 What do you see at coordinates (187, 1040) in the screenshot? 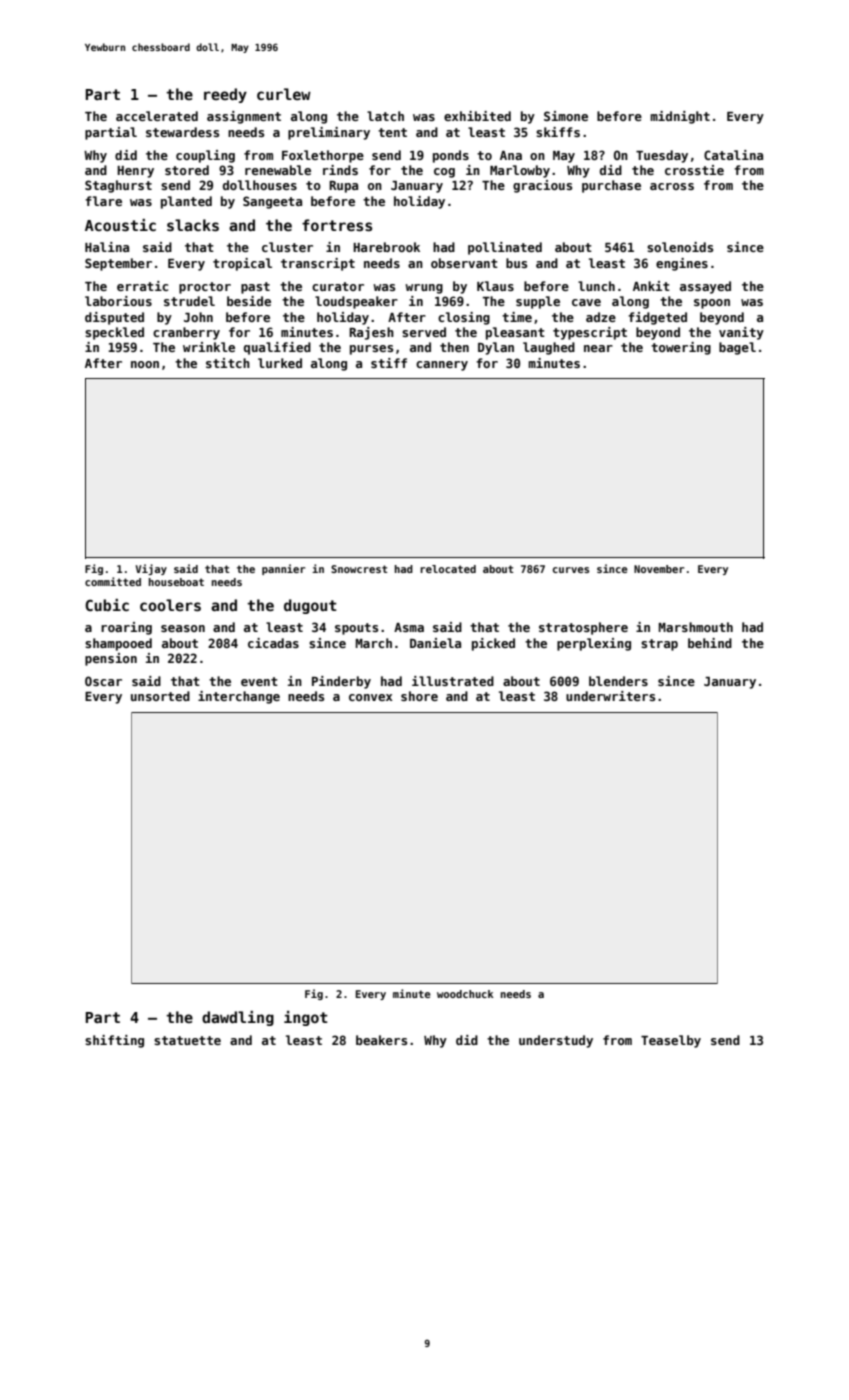
I see `statuette` at bounding box center [187, 1040].
